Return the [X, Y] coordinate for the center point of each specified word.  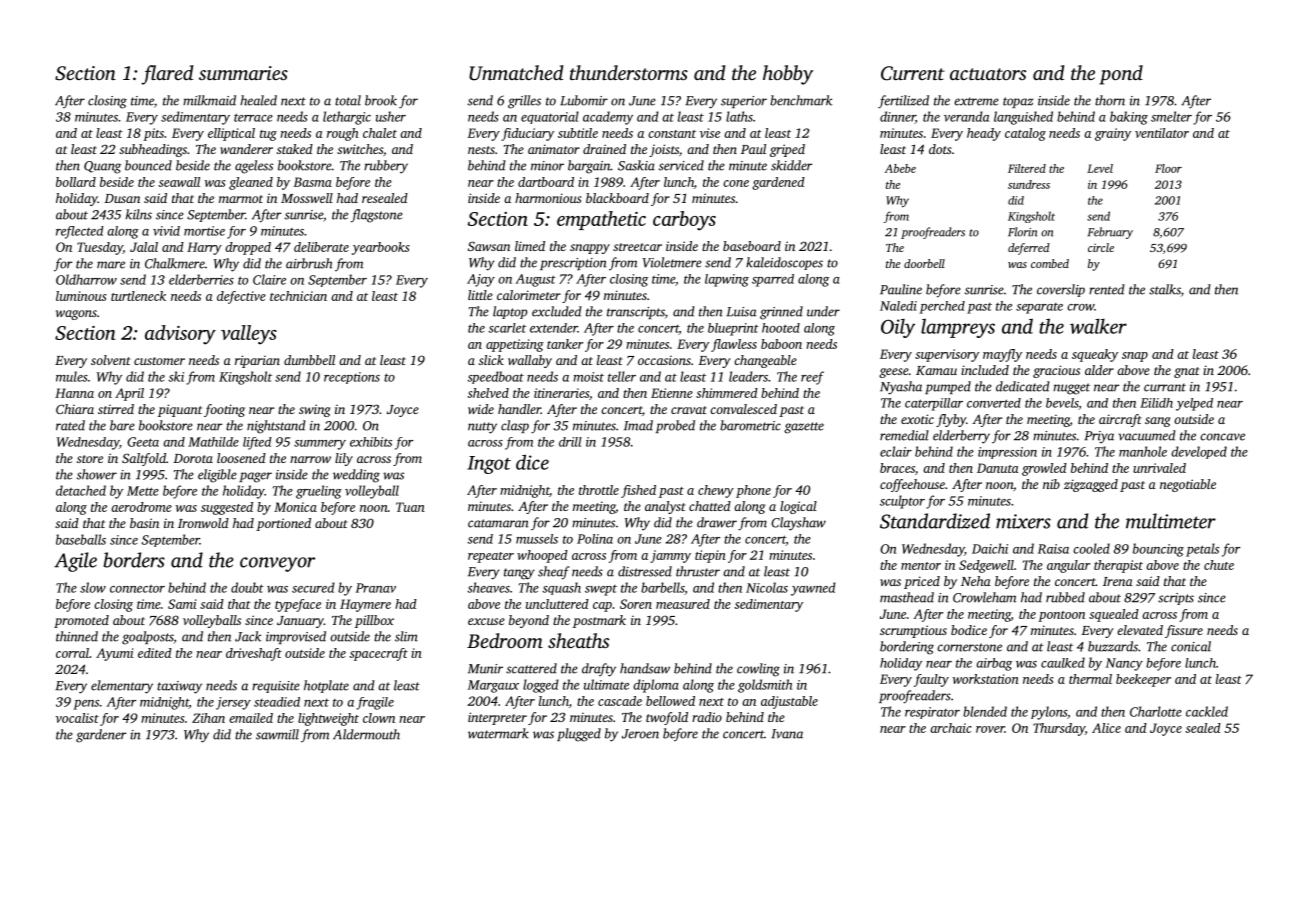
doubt [247, 587]
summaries [243, 73]
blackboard [617, 198]
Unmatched [516, 73]
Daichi [990, 548]
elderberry [961, 437]
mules [72, 376]
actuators [988, 74]
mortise [204, 231]
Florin [1022, 232]
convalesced [743, 409]
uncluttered [557, 604]
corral [72, 653]
